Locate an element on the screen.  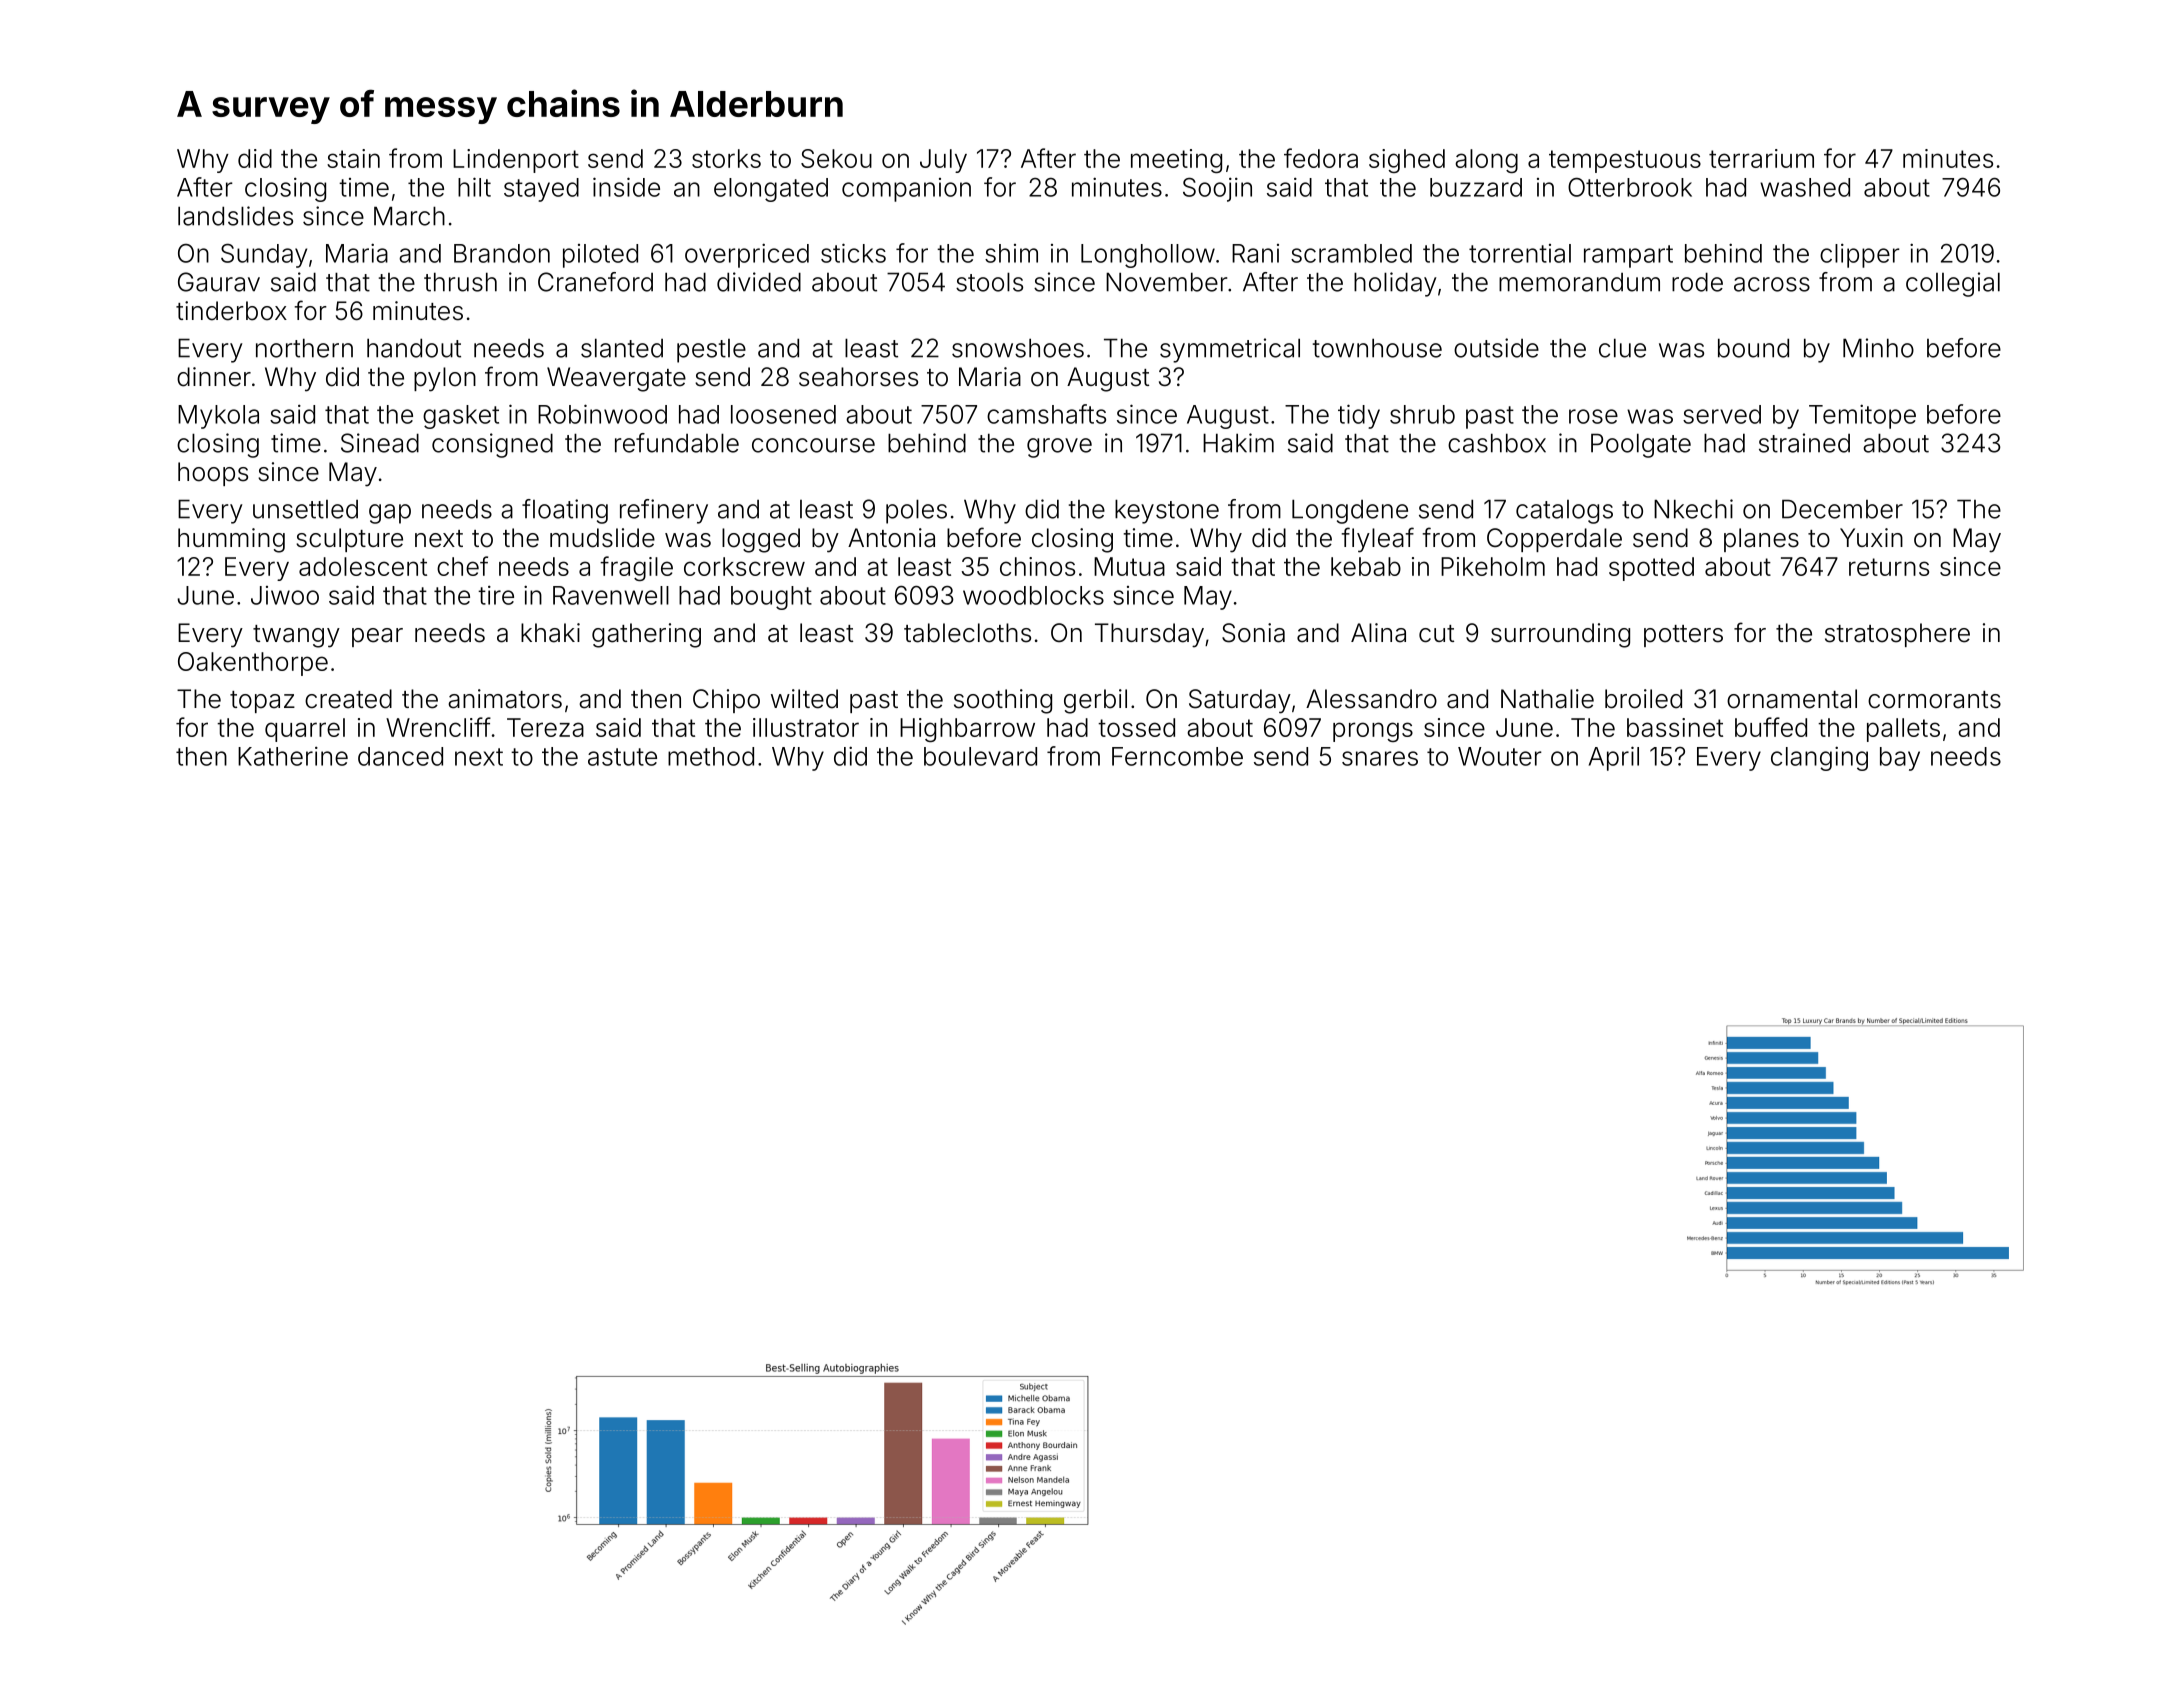
washed is located at coordinates (1805, 187).
